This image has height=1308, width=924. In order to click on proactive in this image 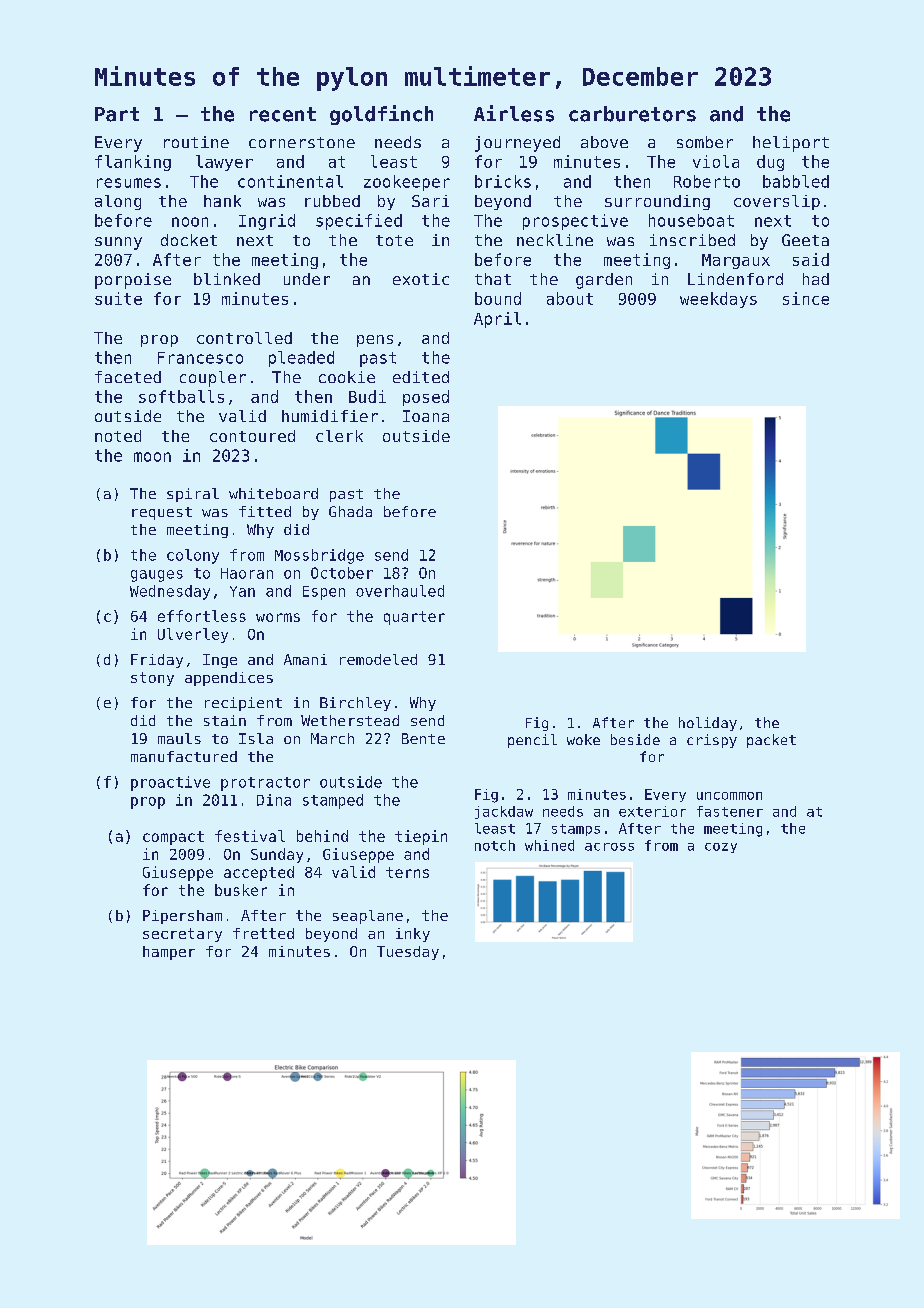, I will do `click(170, 783)`.
